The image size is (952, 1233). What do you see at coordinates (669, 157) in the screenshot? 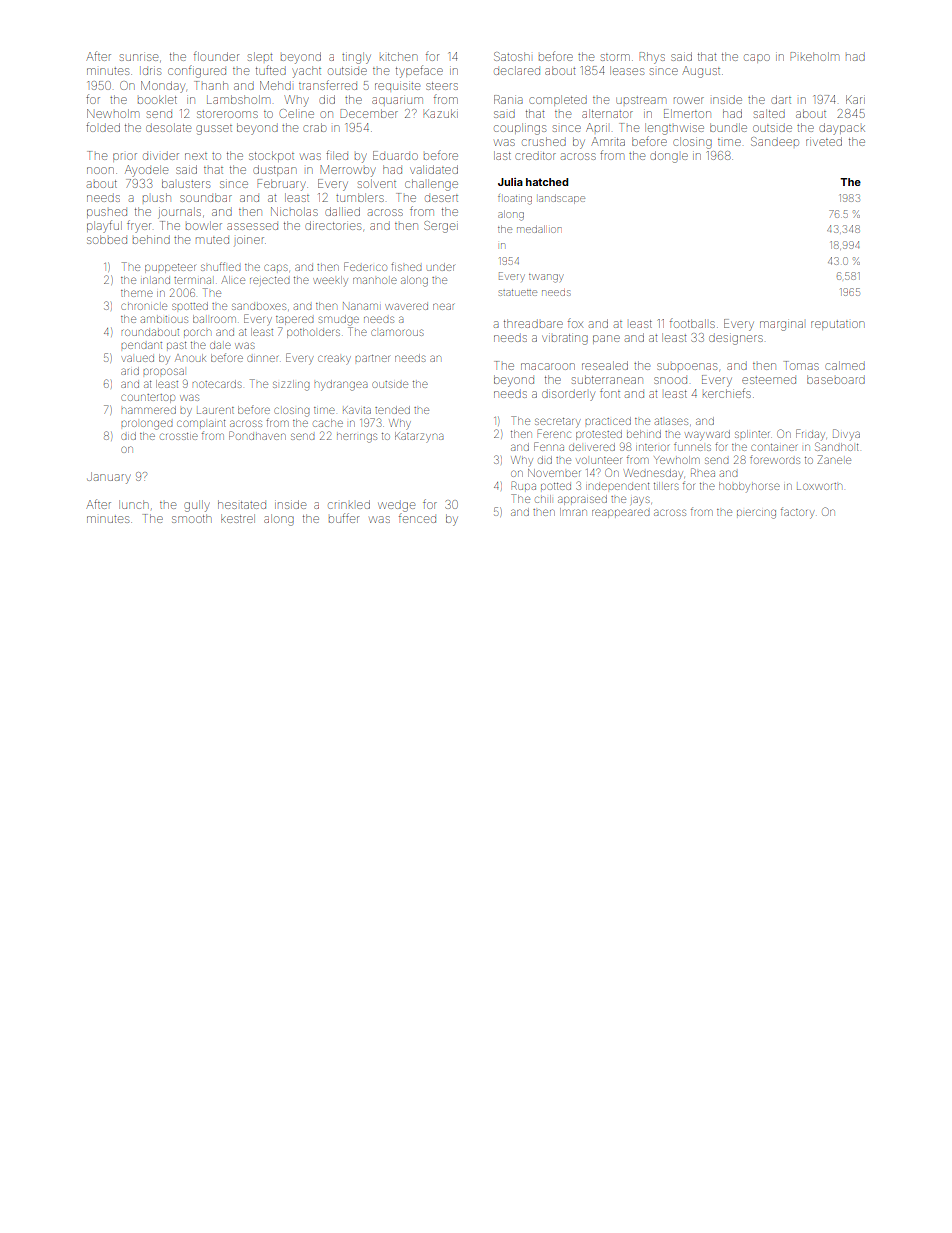
I see `dongle` at bounding box center [669, 157].
